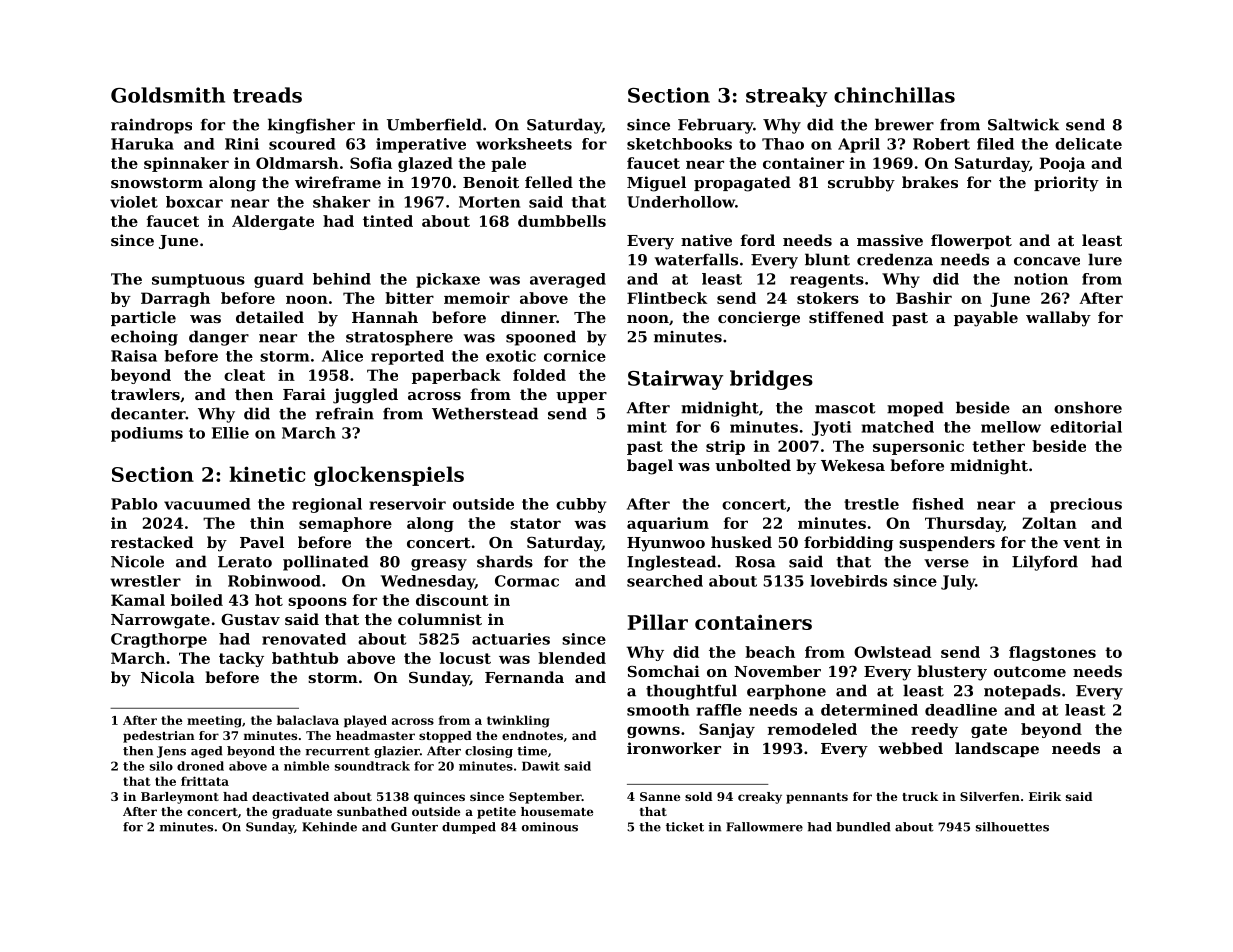 The image size is (1233, 952). I want to click on brewer, so click(904, 124).
